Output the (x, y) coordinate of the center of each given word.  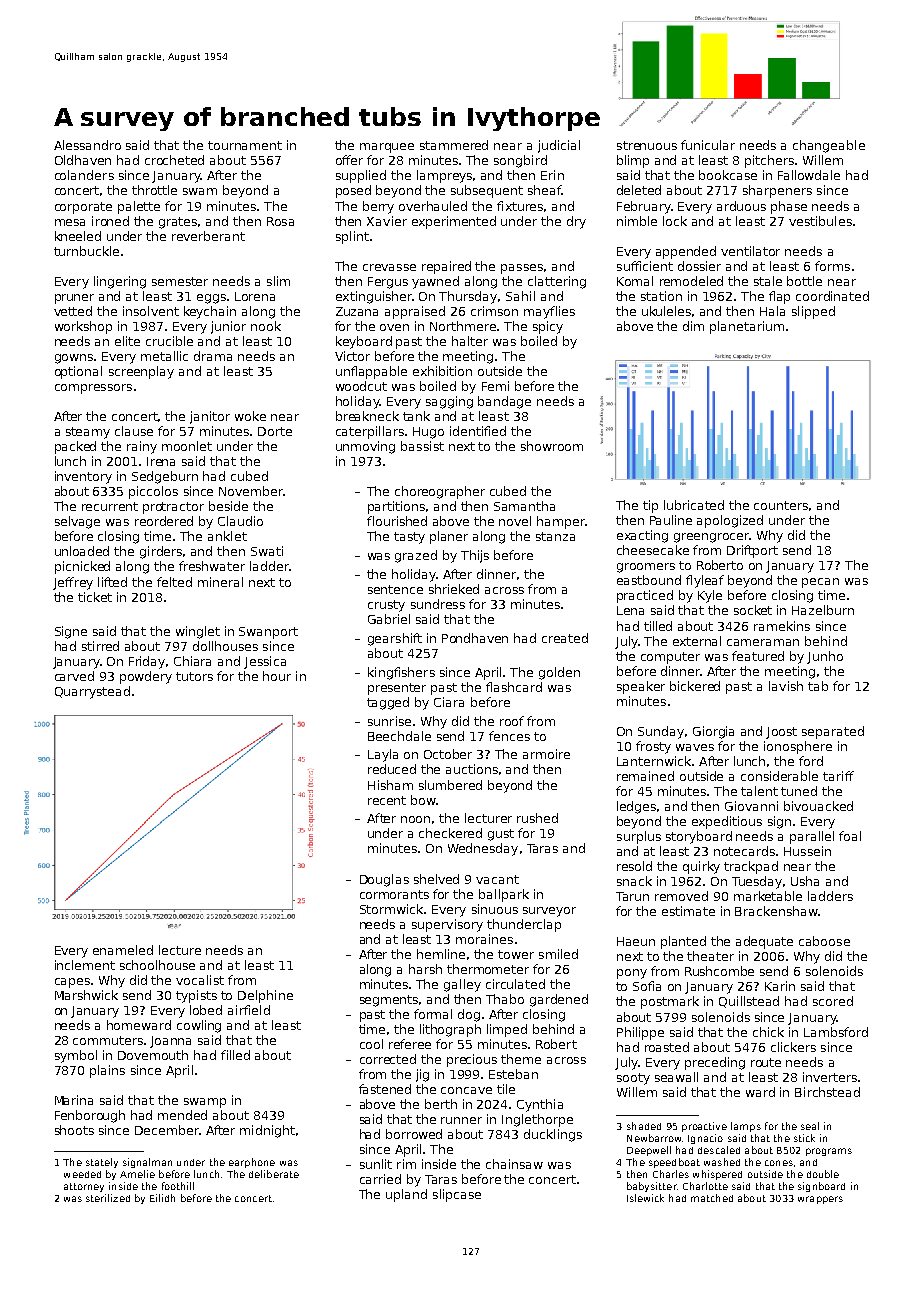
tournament (245, 145)
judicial (559, 146)
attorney (84, 1187)
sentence (395, 589)
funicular (708, 145)
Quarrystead (92, 692)
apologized (730, 521)
